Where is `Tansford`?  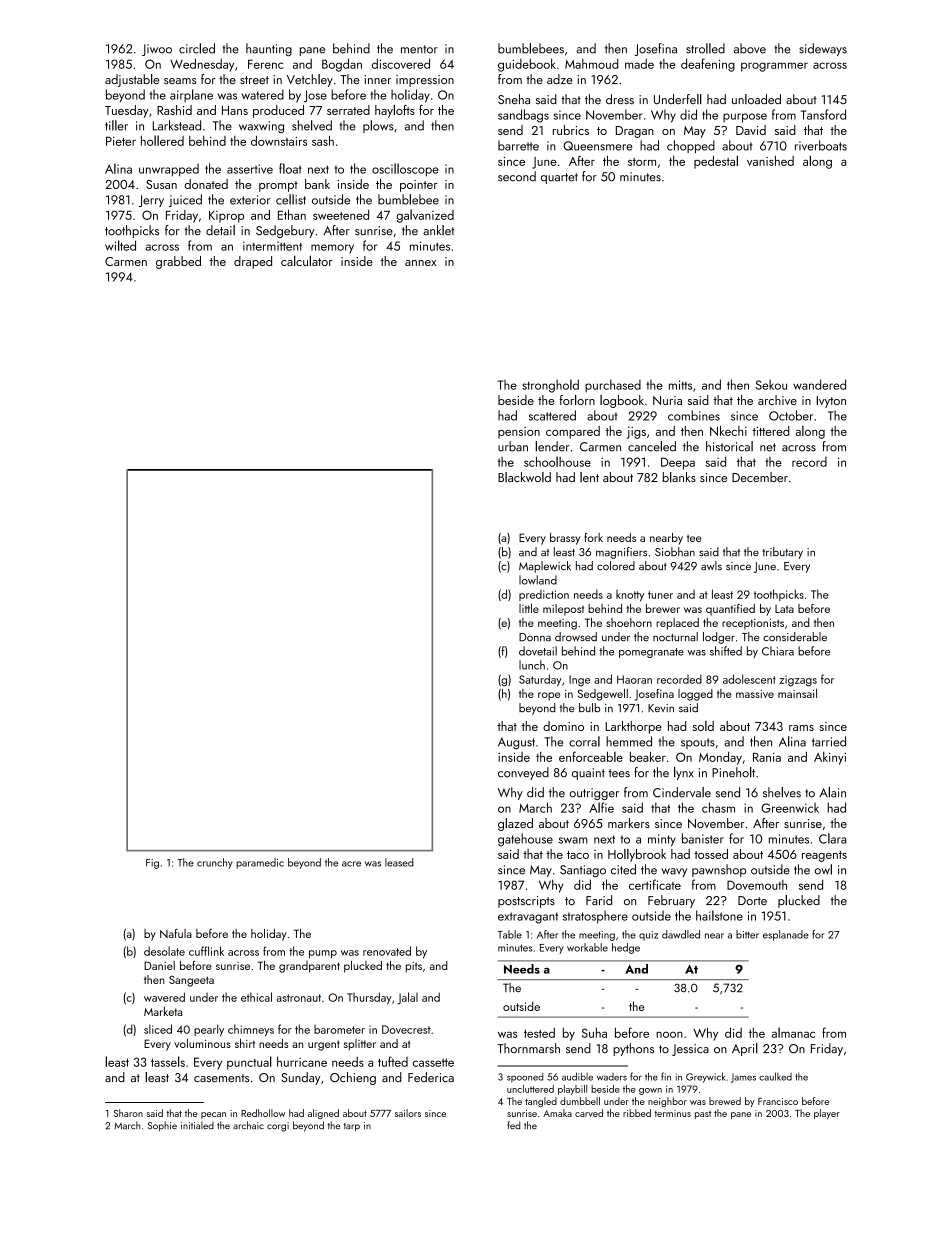
Tansford is located at coordinates (823, 114).
